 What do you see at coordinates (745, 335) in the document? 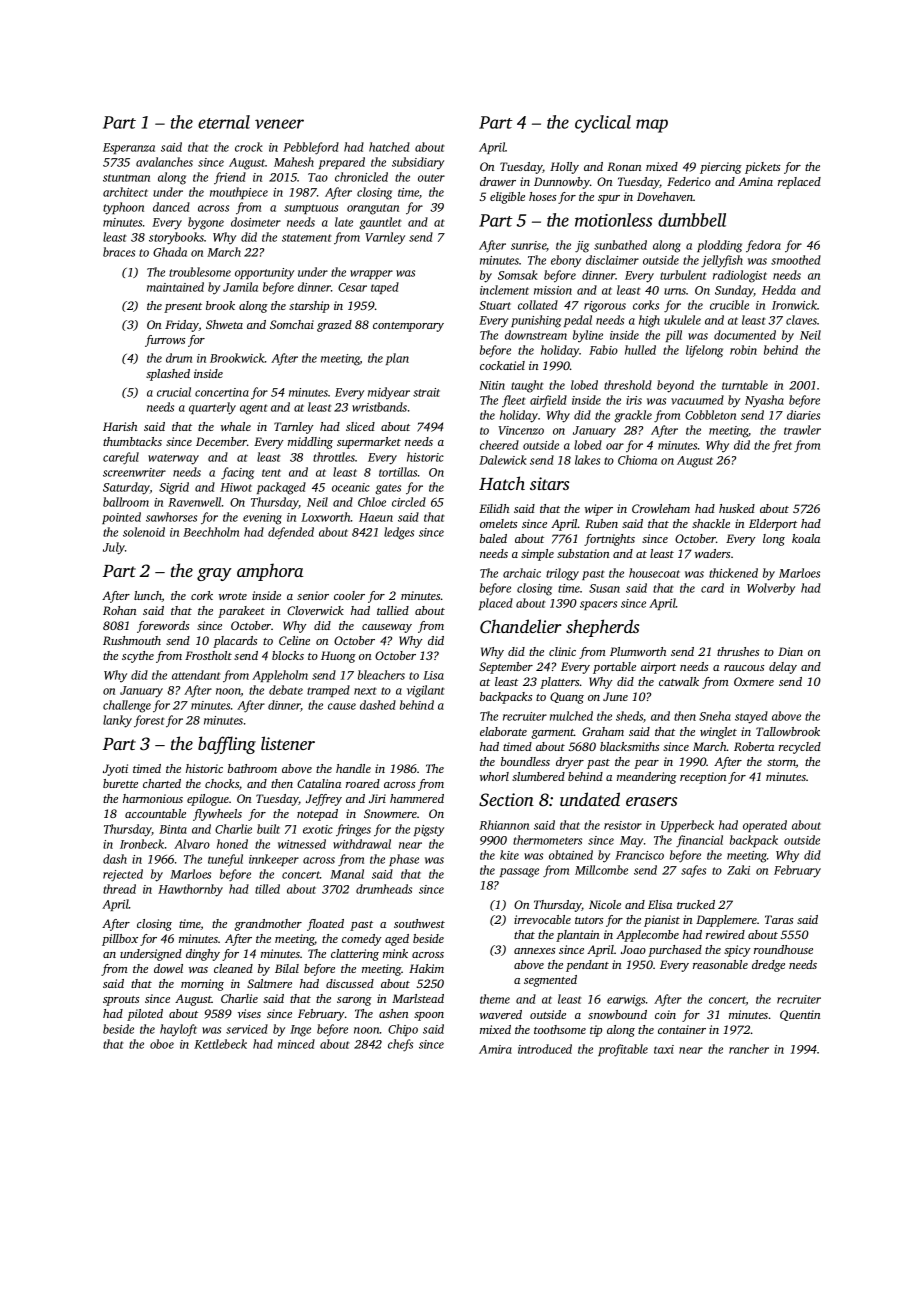
I see `documented` at bounding box center [745, 335].
